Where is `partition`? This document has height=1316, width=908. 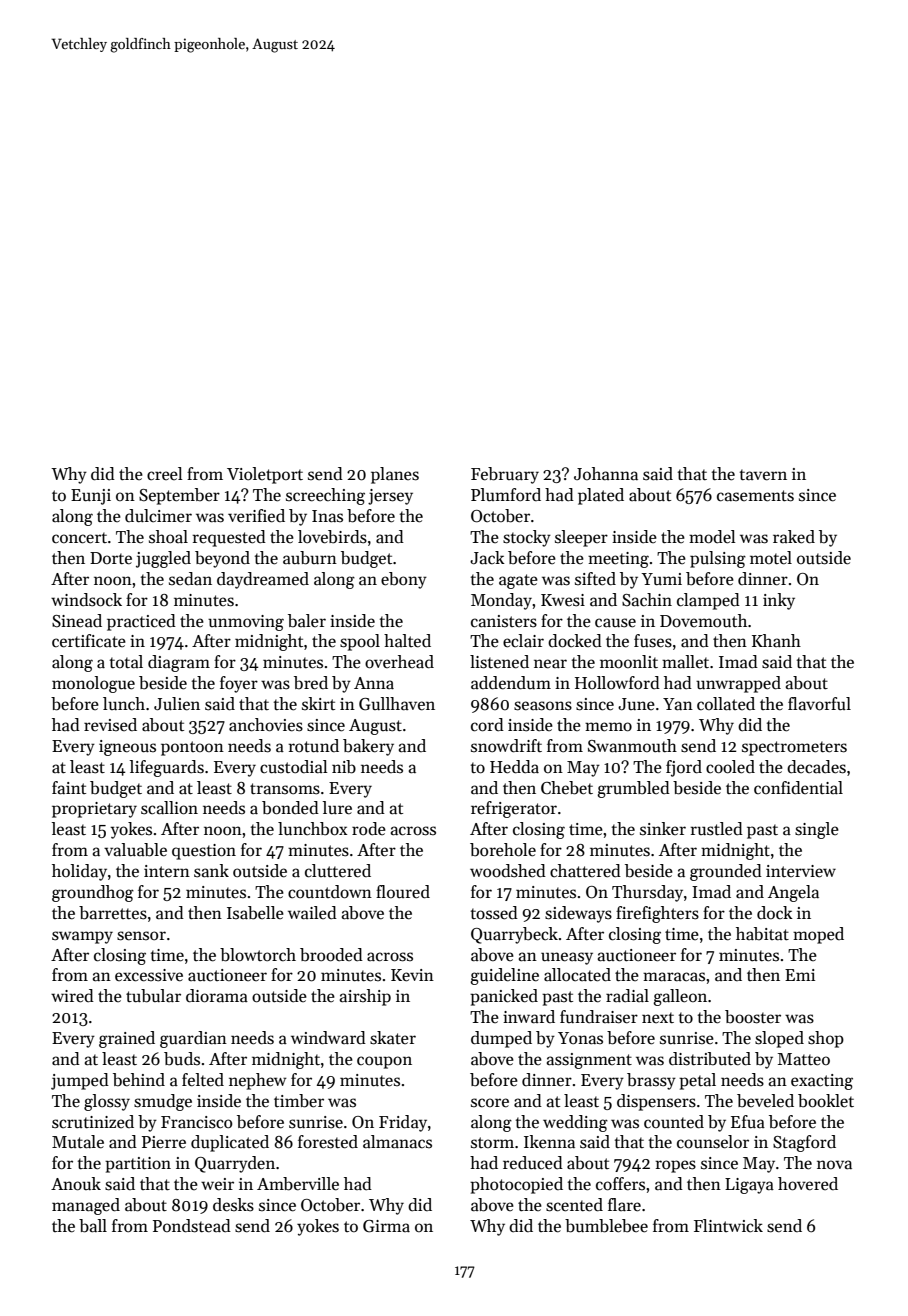 partition is located at coordinates (138, 1165).
